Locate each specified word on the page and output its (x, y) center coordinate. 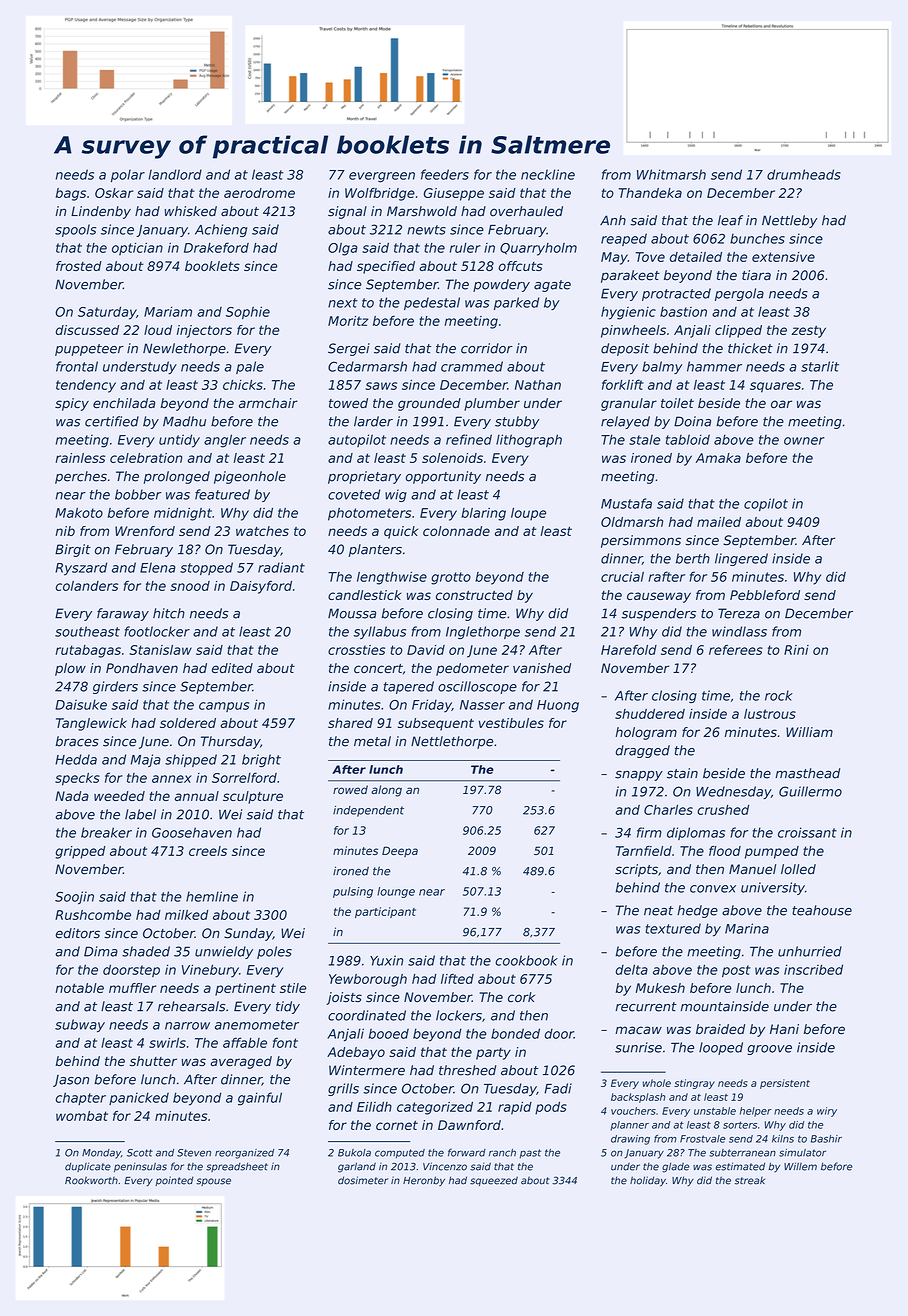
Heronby (424, 1181)
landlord (175, 174)
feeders (445, 174)
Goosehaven (192, 832)
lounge (396, 892)
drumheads (804, 174)
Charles (668, 810)
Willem (800, 1166)
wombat (82, 1116)
